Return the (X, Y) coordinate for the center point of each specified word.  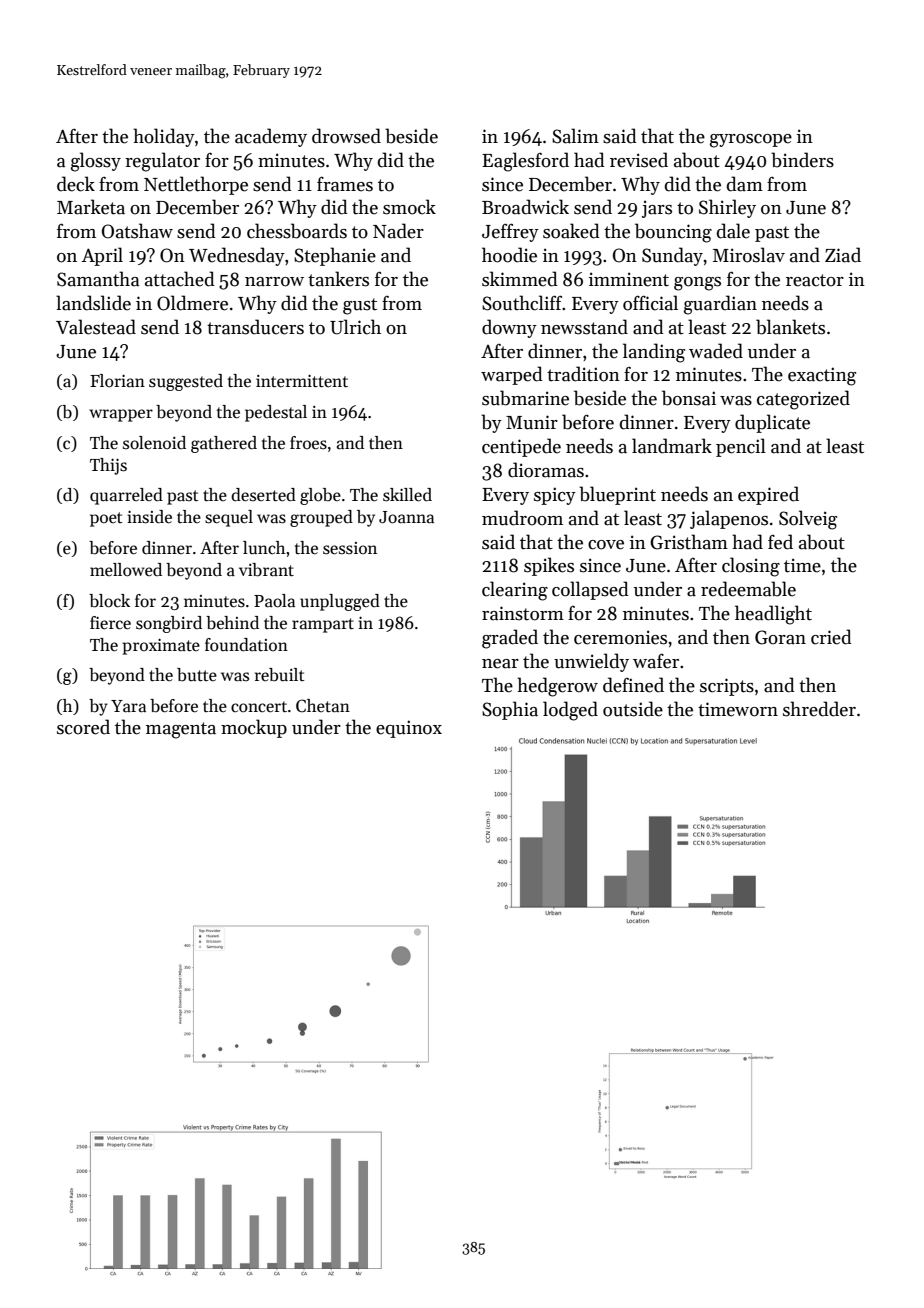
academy (271, 137)
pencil (741, 447)
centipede (521, 447)
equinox (409, 729)
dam (745, 184)
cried (831, 637)
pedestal (276, 413)
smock (409, 207)
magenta (181, 730)
